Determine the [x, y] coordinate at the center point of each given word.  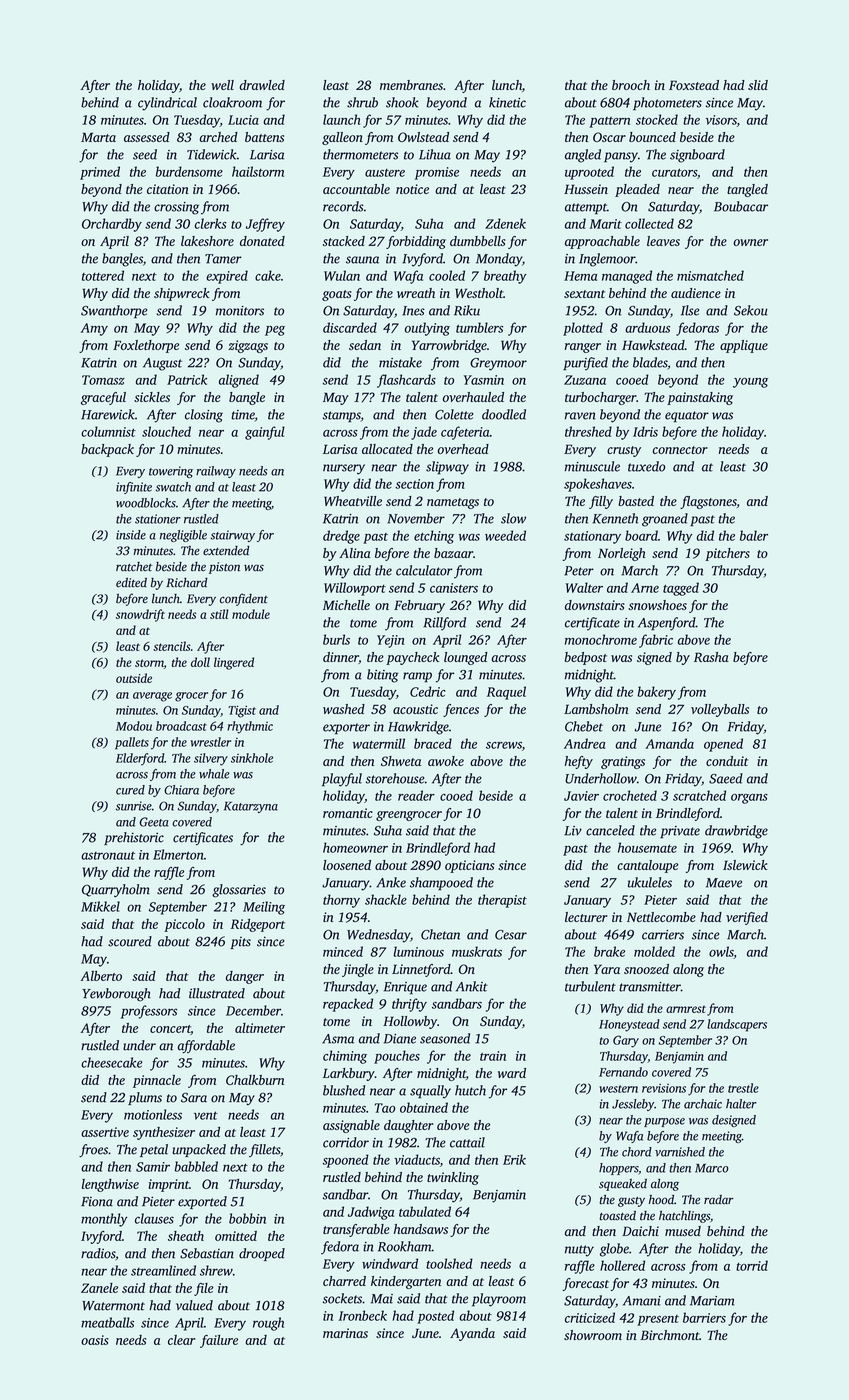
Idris [645, 431]
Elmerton [178, 854]
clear [181, 1340]
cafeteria [465, 433]
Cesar [511, 935]
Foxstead [694, 85]
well [222, 85]
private [680, 832]
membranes [411, 85]
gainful [265, 433]
